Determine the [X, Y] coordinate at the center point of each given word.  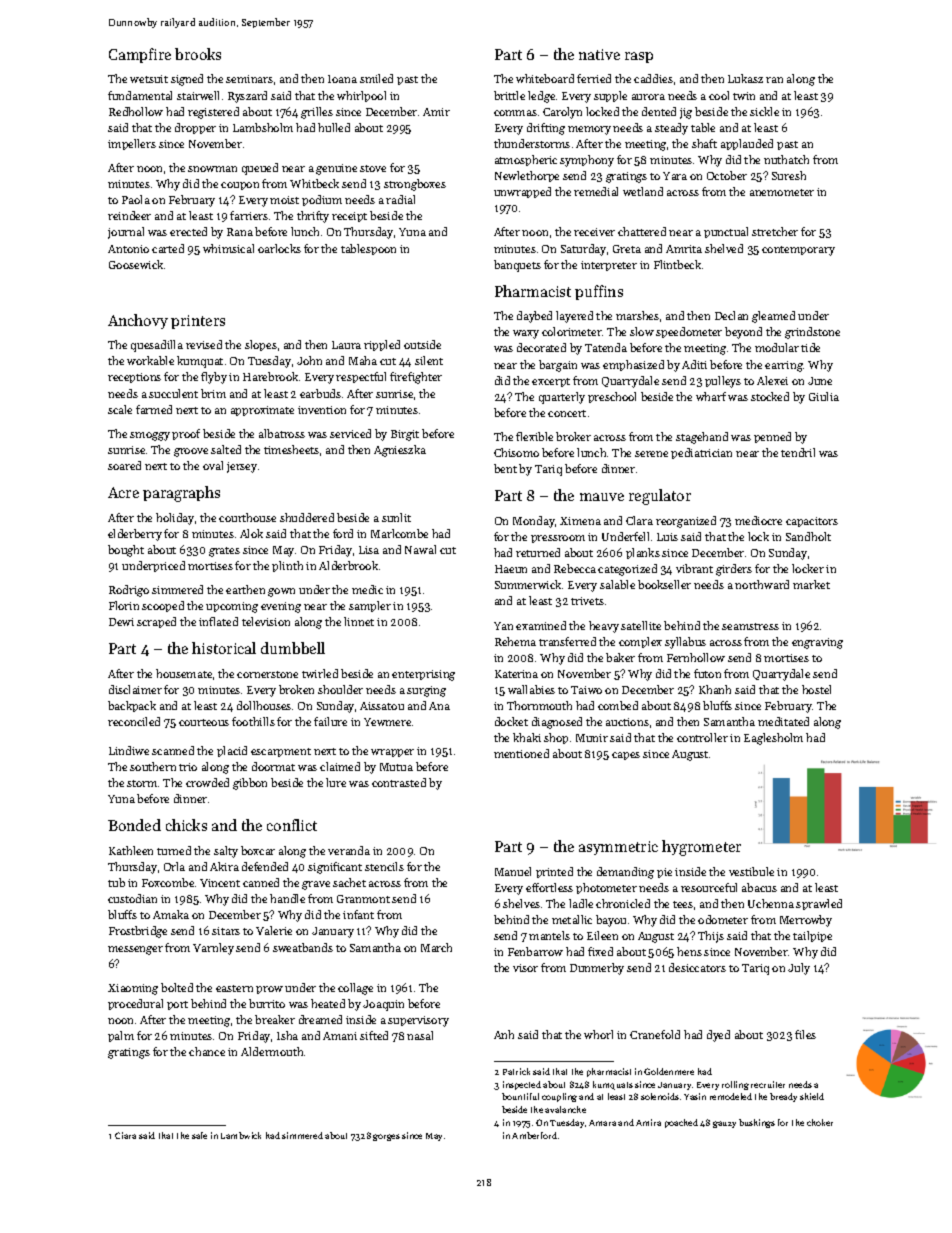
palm [121, 1036]
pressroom [558, 539]
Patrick [516, 1071]
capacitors [812, 522]
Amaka [171, 914]
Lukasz [745, 78]
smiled [376, 78]
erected [188, 231]
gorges [386, 1137]
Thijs [711, 937]
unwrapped [522, 192]
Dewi [121, 622]
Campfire [140, 55]
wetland [643, 191]
